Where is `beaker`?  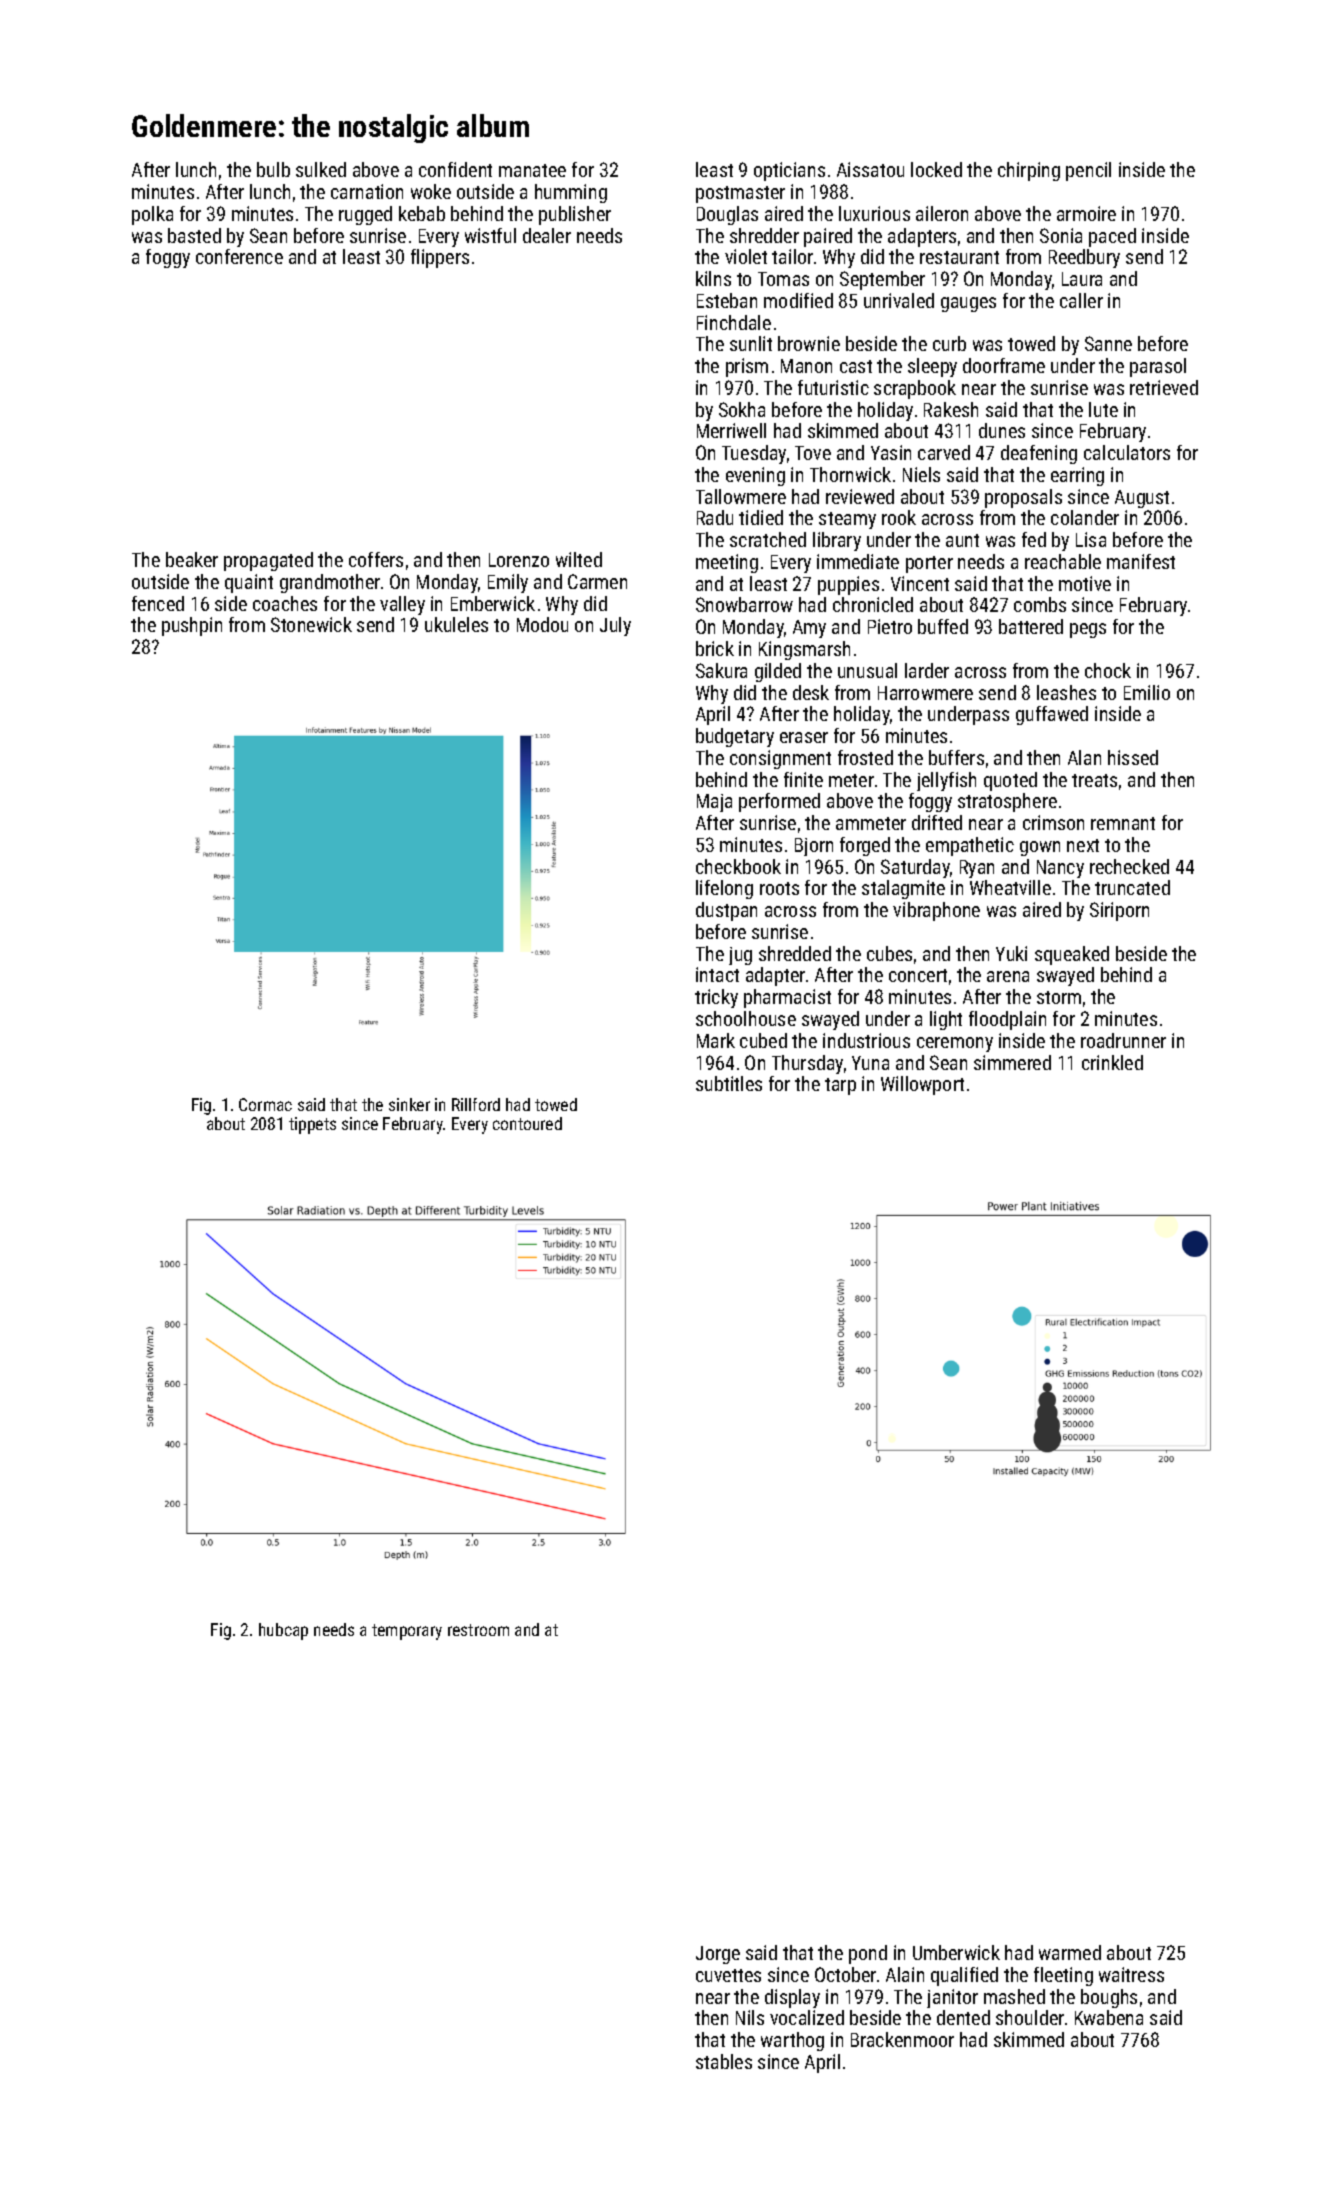 beaker is located at coordinates (192, 559).
